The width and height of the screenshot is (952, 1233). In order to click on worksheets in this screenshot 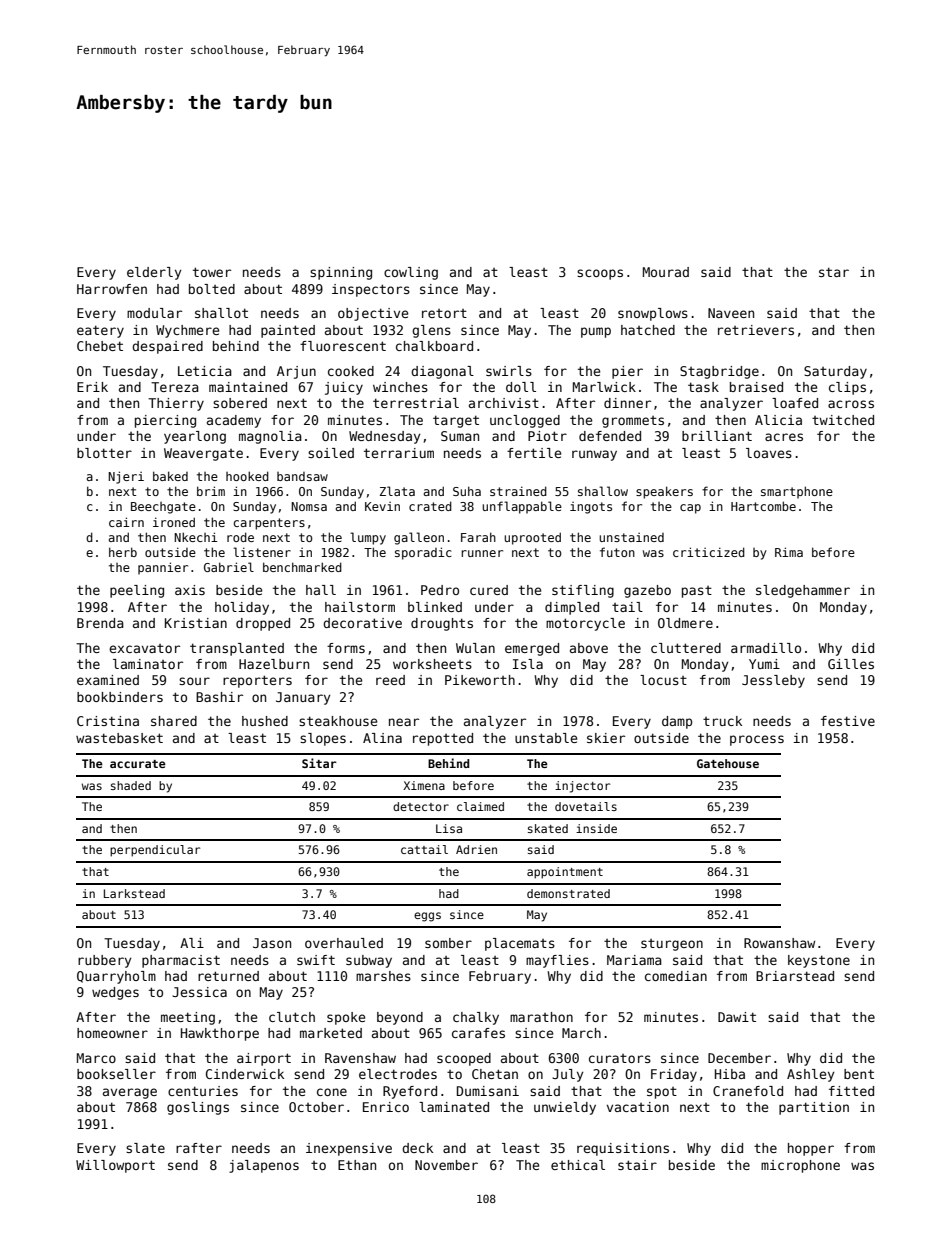, I will do `click(432, 664)`.
